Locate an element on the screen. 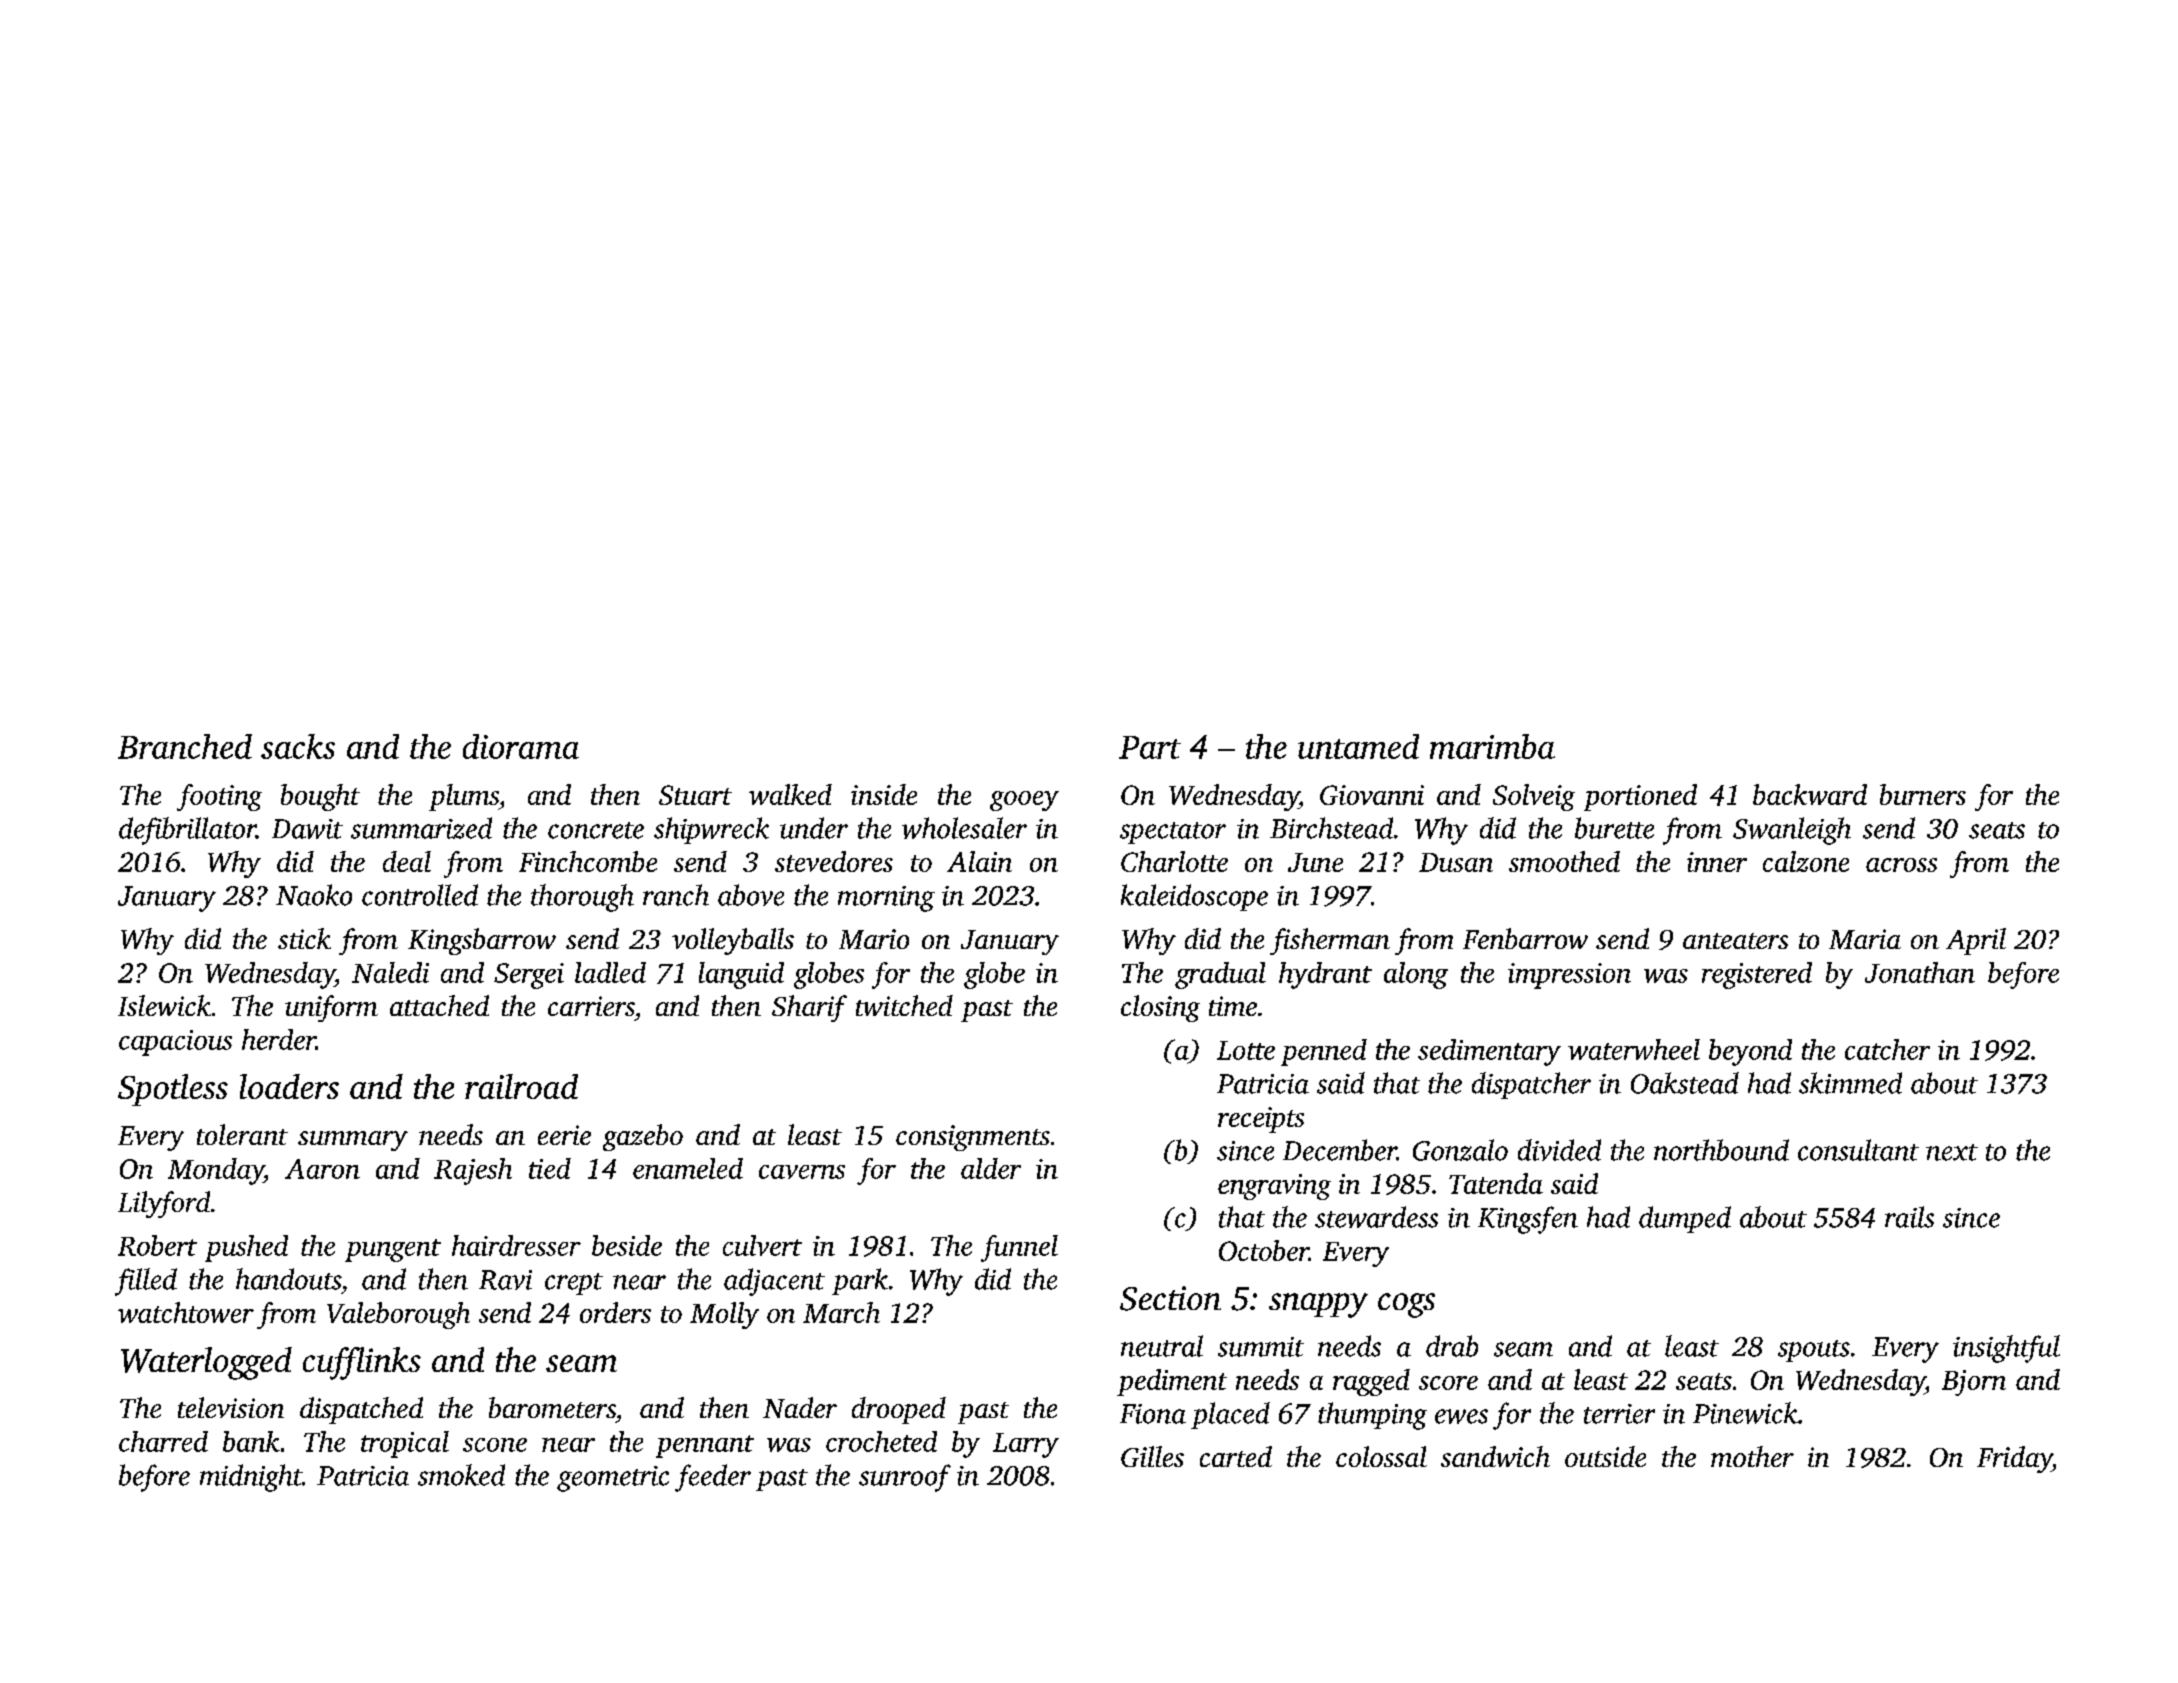  sunroof is located at coordinates (905, 1478).
